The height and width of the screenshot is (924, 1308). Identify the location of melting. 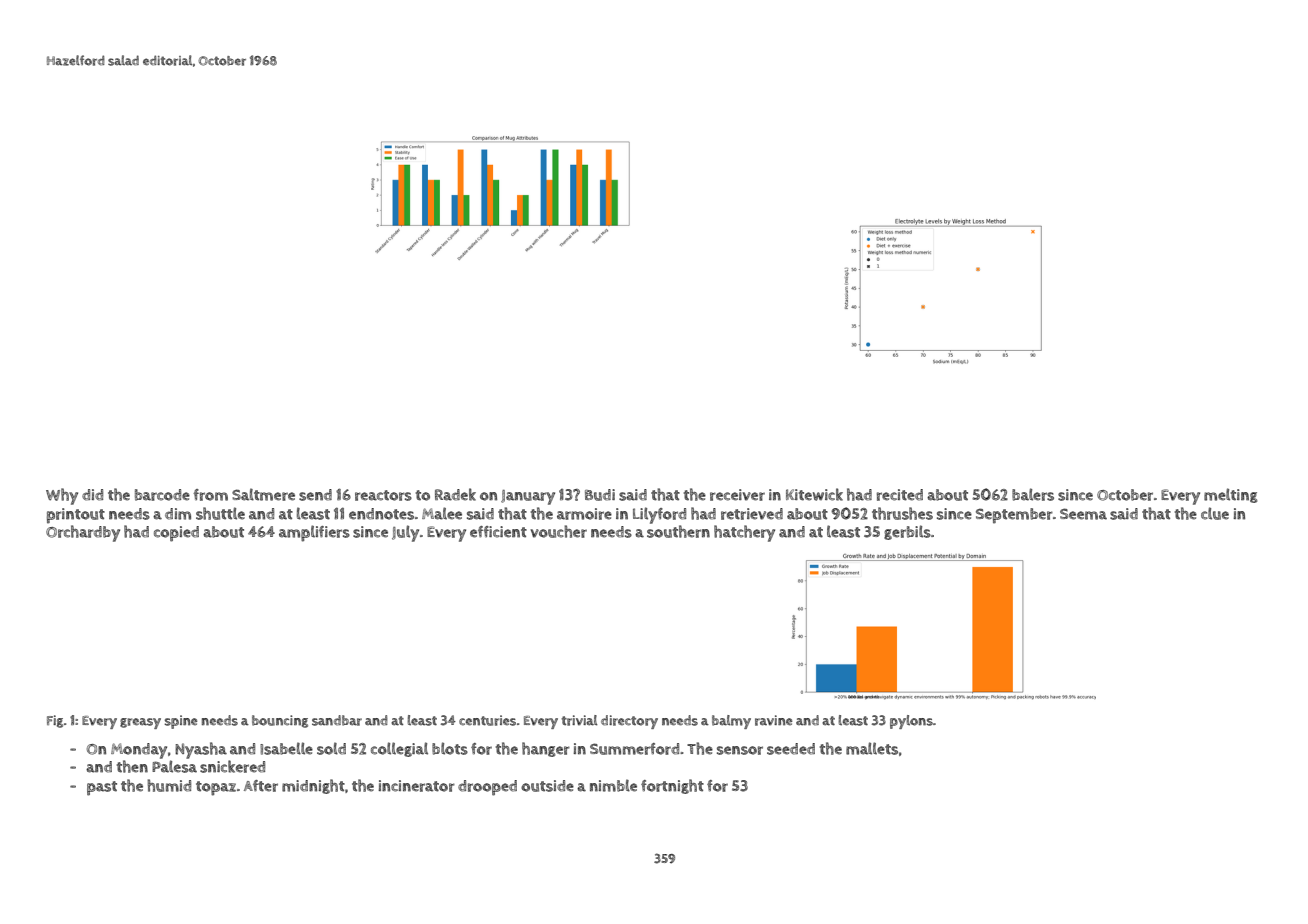
(1230, 495).
